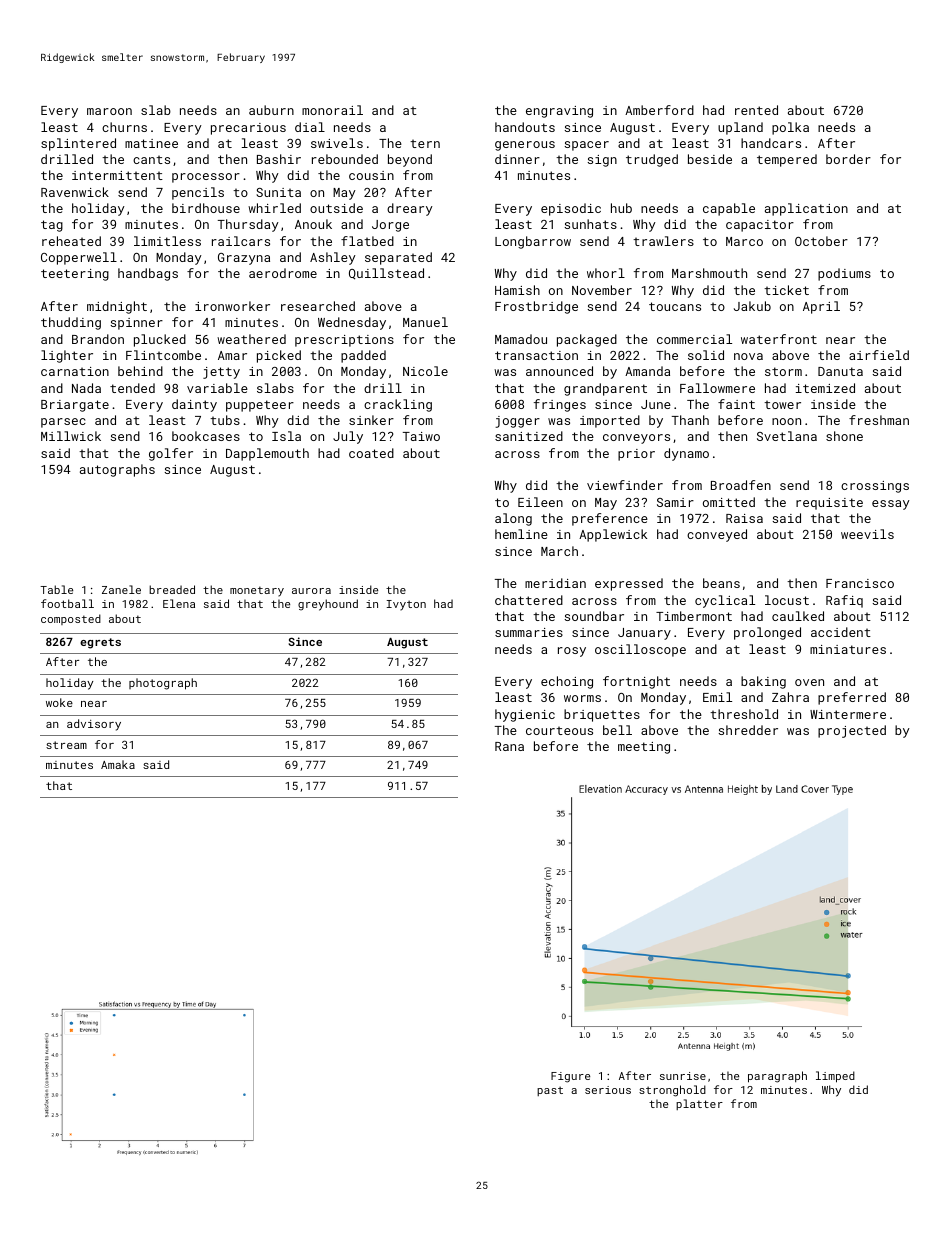  What do you see at coordinates (121, 589) in the screenshot?
I see `Zanele` at bounding box center [121, 589].
